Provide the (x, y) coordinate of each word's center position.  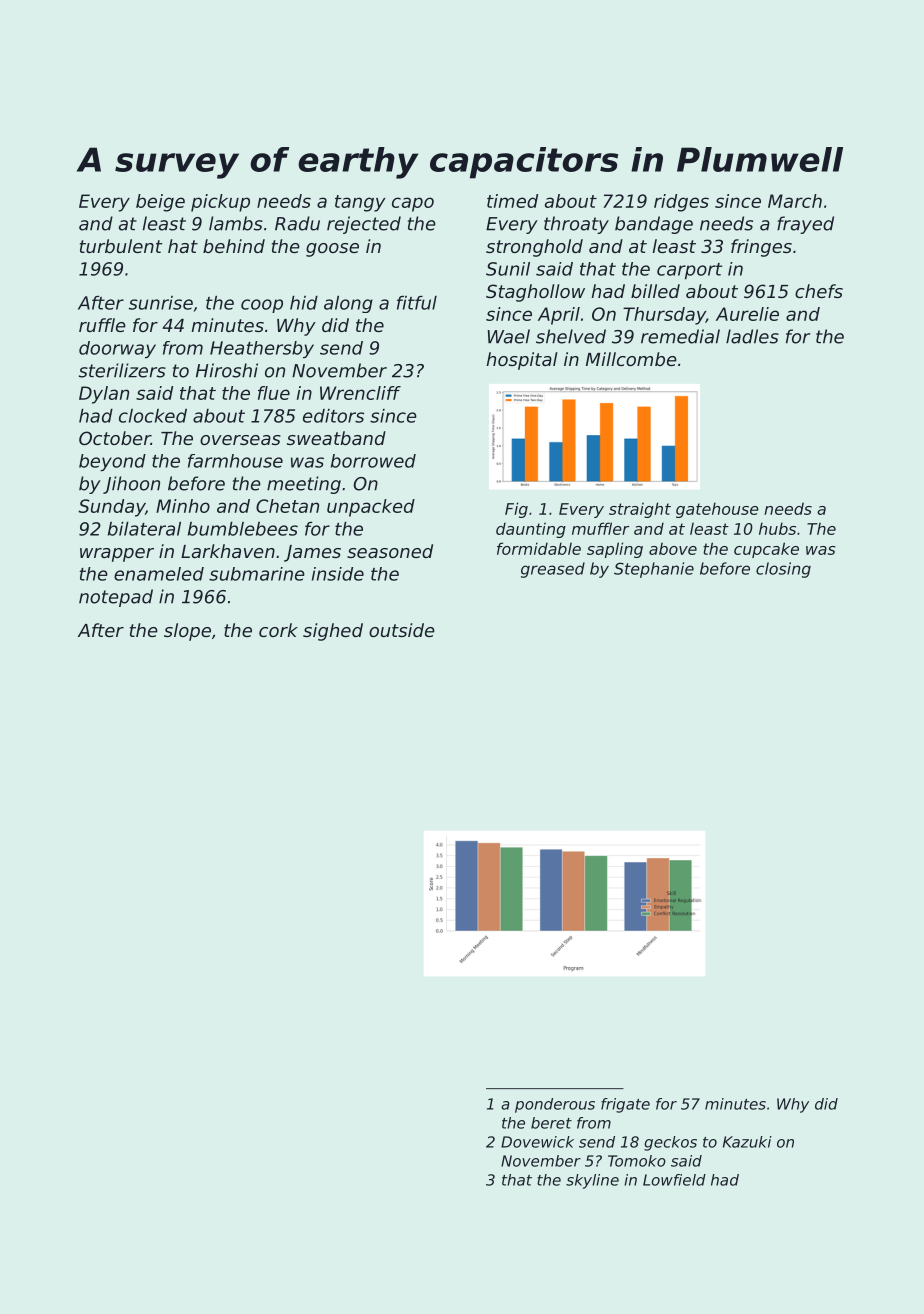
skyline (592, 1181)
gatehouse (717, 510)
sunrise (161, 303)
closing (783, 570)
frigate (625, 1105)
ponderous (555, 1105)
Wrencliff (360, 393)
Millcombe (631, 359)
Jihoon (131, 485)
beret (551, 1123)
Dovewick (537, 1142)
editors (333, 416)
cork (278, 630)
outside (402, 630)
